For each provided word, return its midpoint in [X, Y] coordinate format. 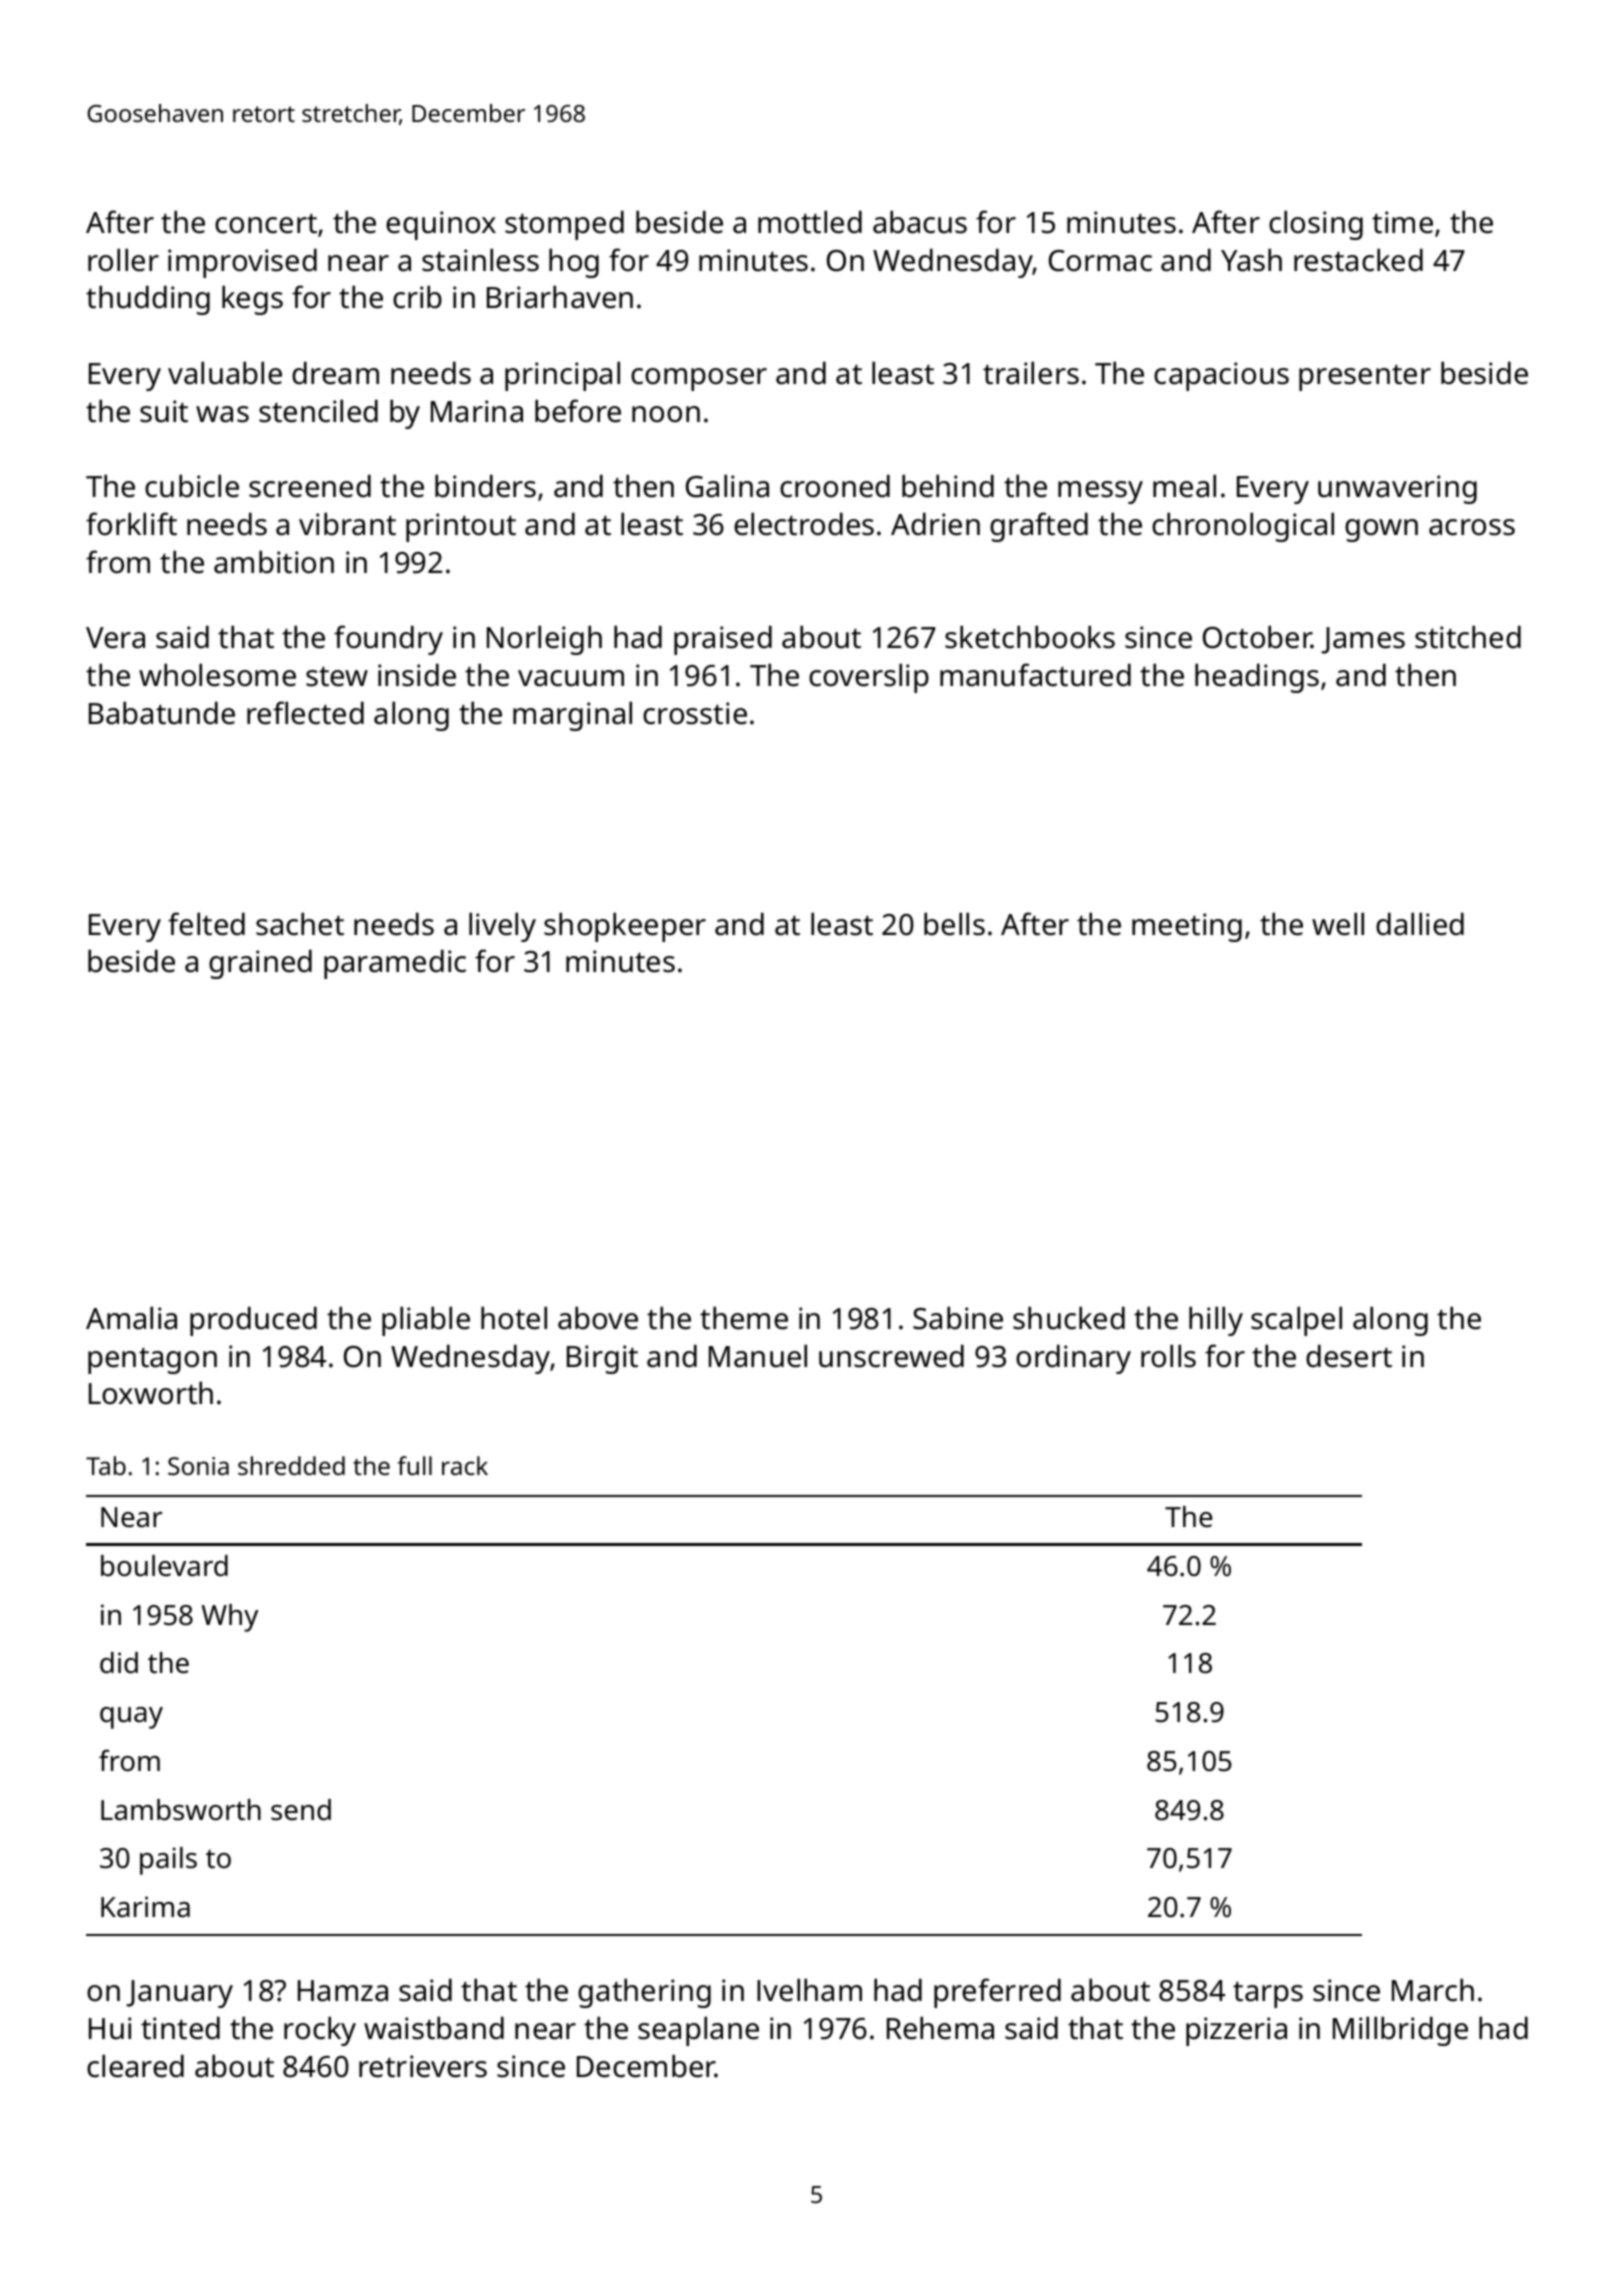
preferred [997, 1993]
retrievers [423, 2066]
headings [1257, 678]
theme [744, 1318]
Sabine [958, 1318]
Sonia [198, 1466]
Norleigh [544, 640]
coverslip [869, 678]
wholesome [217, 675]
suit [164, 411]
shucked [1069, 1318]
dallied [1420, 924]
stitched [1468, 637]
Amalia [131, 1318]
